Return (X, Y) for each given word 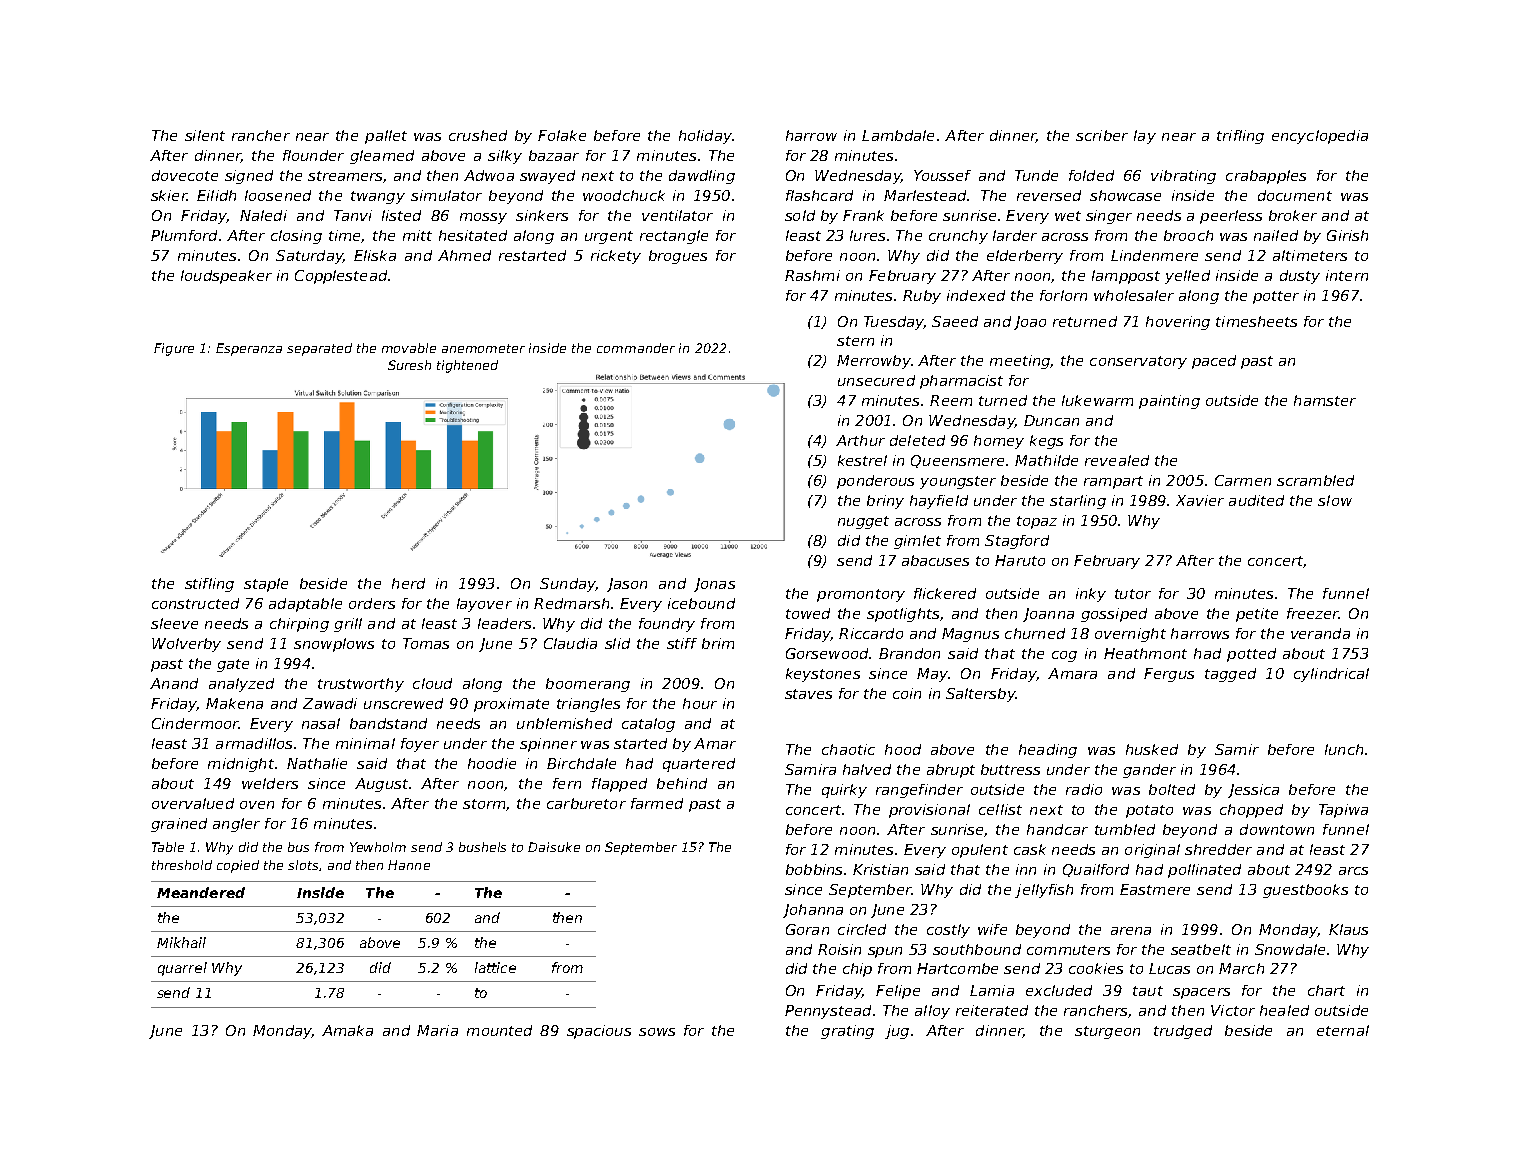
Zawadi (330, 703)
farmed (657, 803)
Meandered (201, 892)
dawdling (702, 177)
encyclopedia (1320, 137)
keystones (823, 675)
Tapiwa (1343, 811)
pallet (386, 137)
